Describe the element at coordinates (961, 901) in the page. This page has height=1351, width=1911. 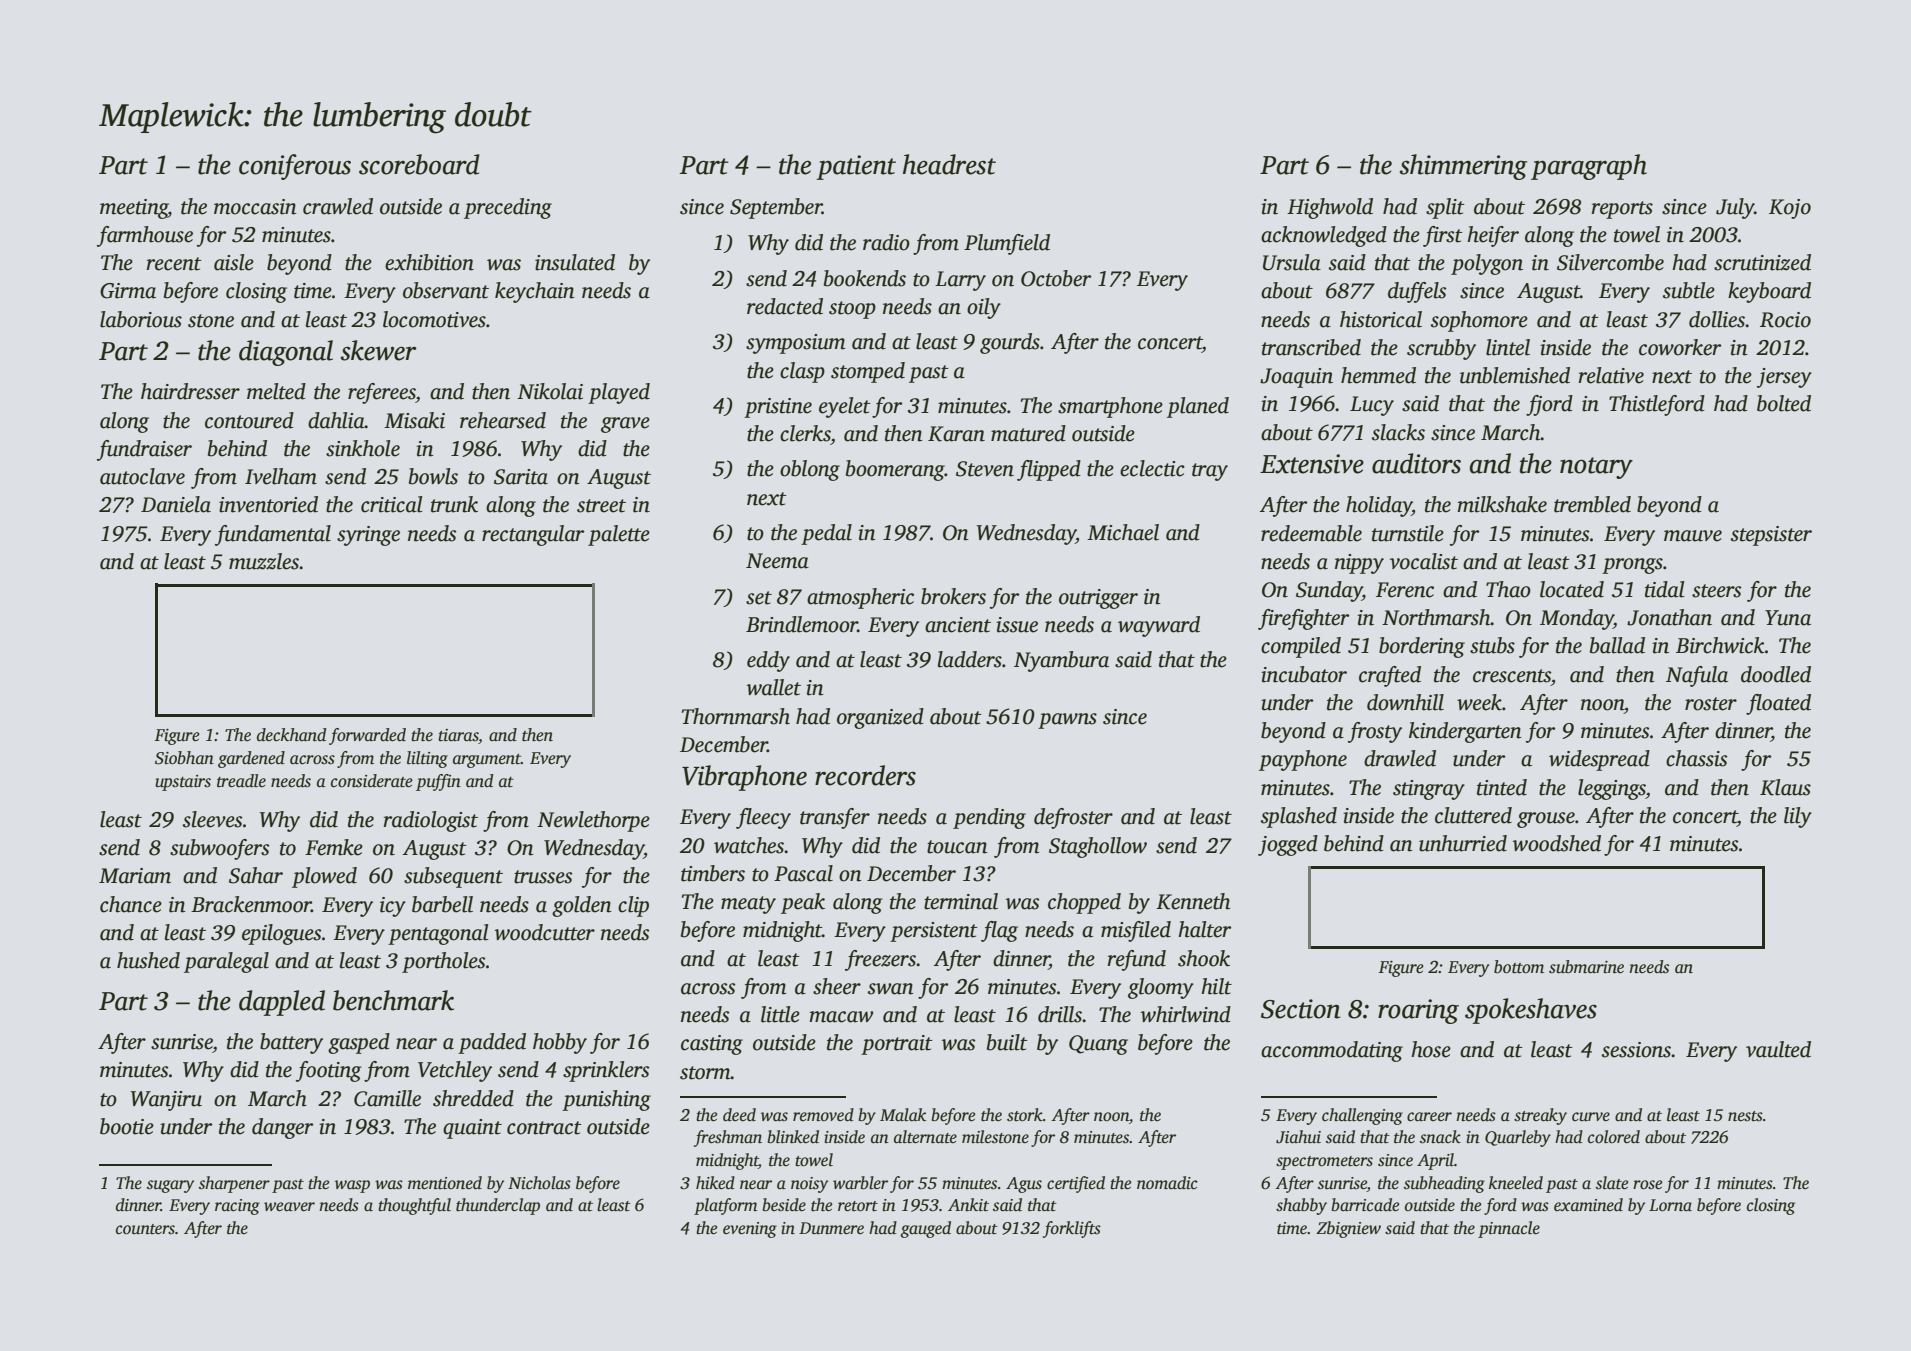
I see `terminal` at that location.
